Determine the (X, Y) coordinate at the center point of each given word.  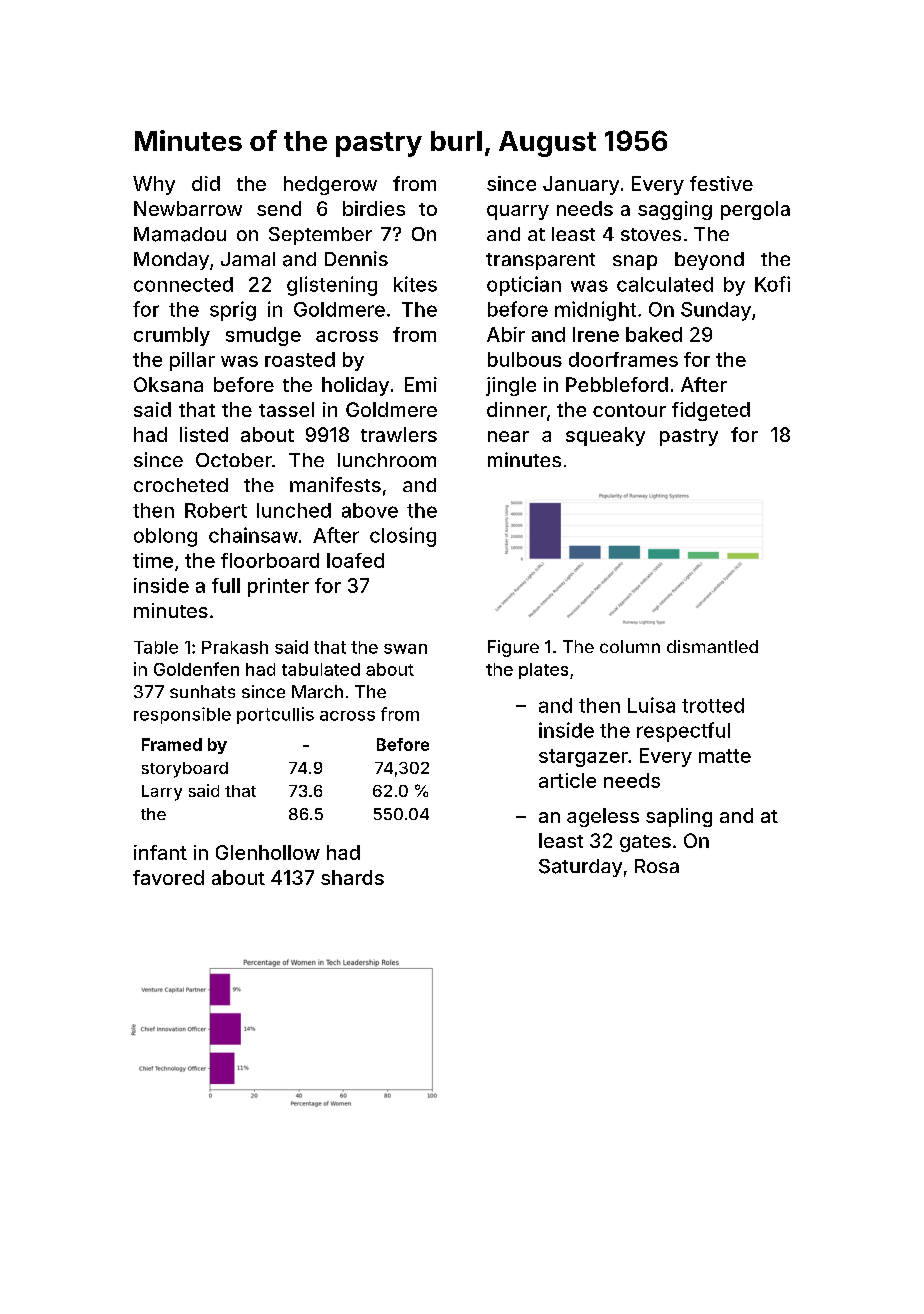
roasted (300, 359)
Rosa (657, 866)
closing (403, 537)
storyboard (185, 770)
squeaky (605, 436)
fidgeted (711, 411)
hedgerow (330, 185)
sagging (675, 210)
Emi (421, 384)
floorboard (270, 560)
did (206, 183)
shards (352, 877)
